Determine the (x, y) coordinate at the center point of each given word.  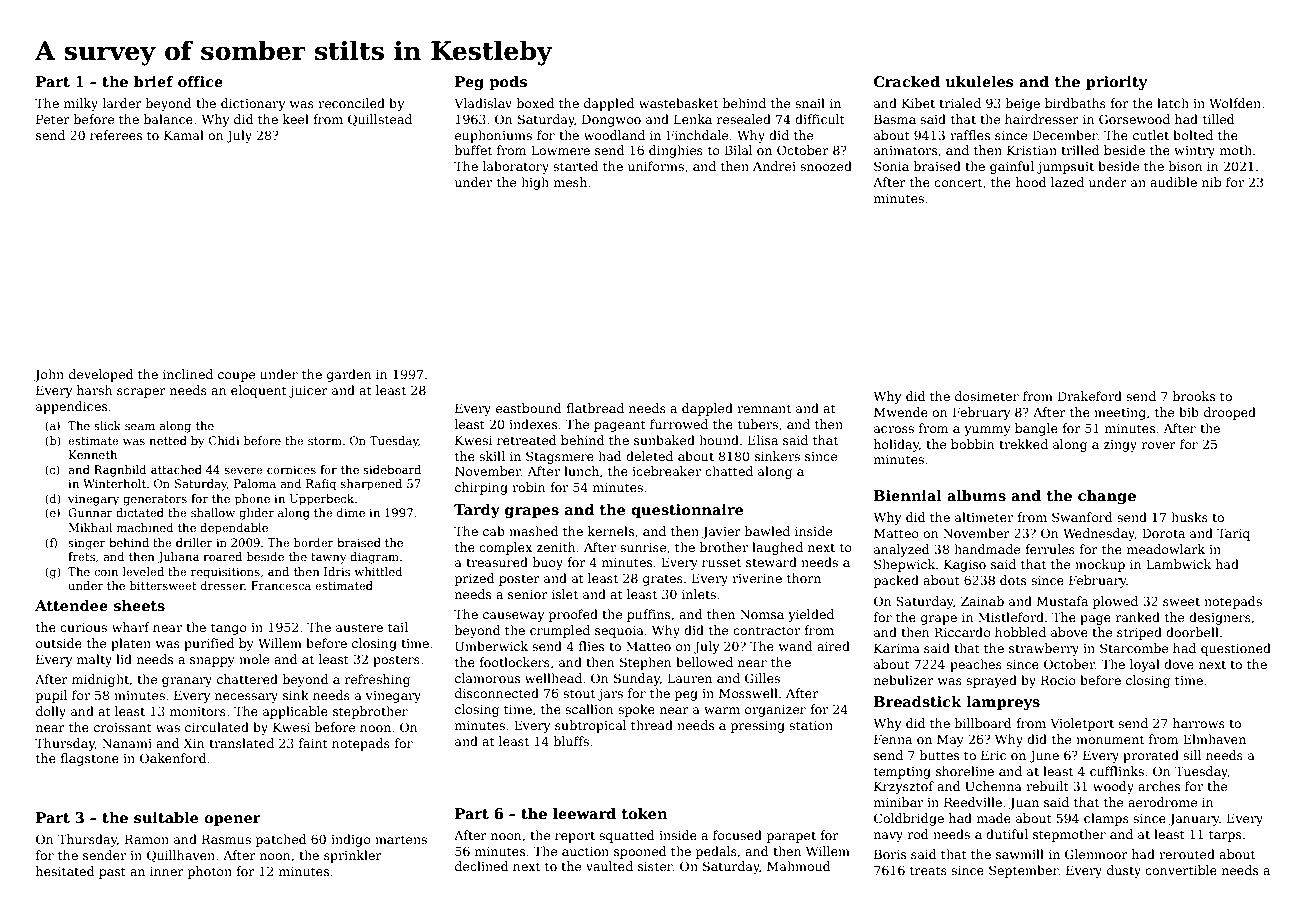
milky (81, 104)
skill (492, 456)
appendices (71, 407)
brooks (1194, 396)
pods (508, 83)
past (112, 873)
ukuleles (980, 82)
